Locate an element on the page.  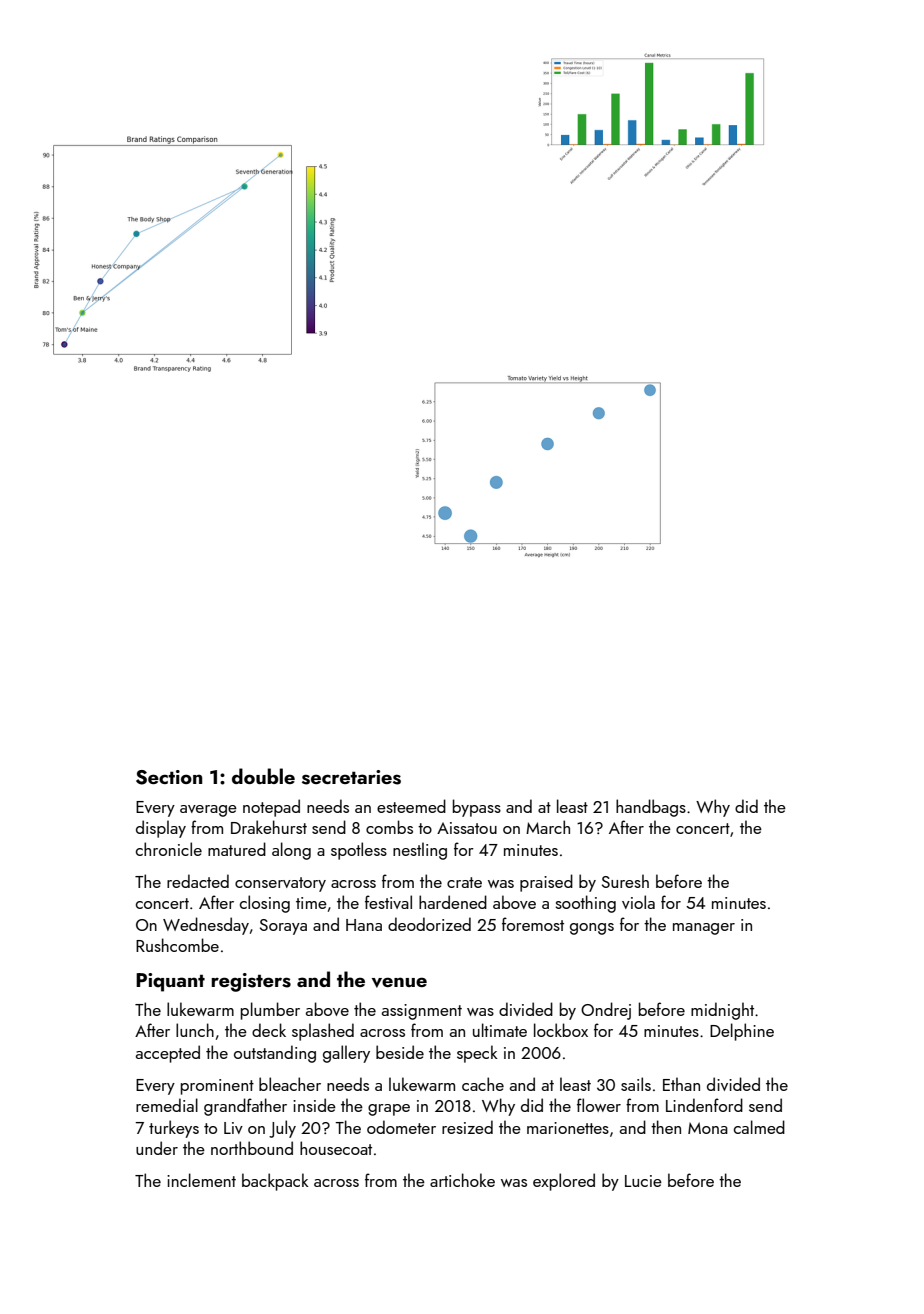
artichoke is located at coordinates (462, 1180).
